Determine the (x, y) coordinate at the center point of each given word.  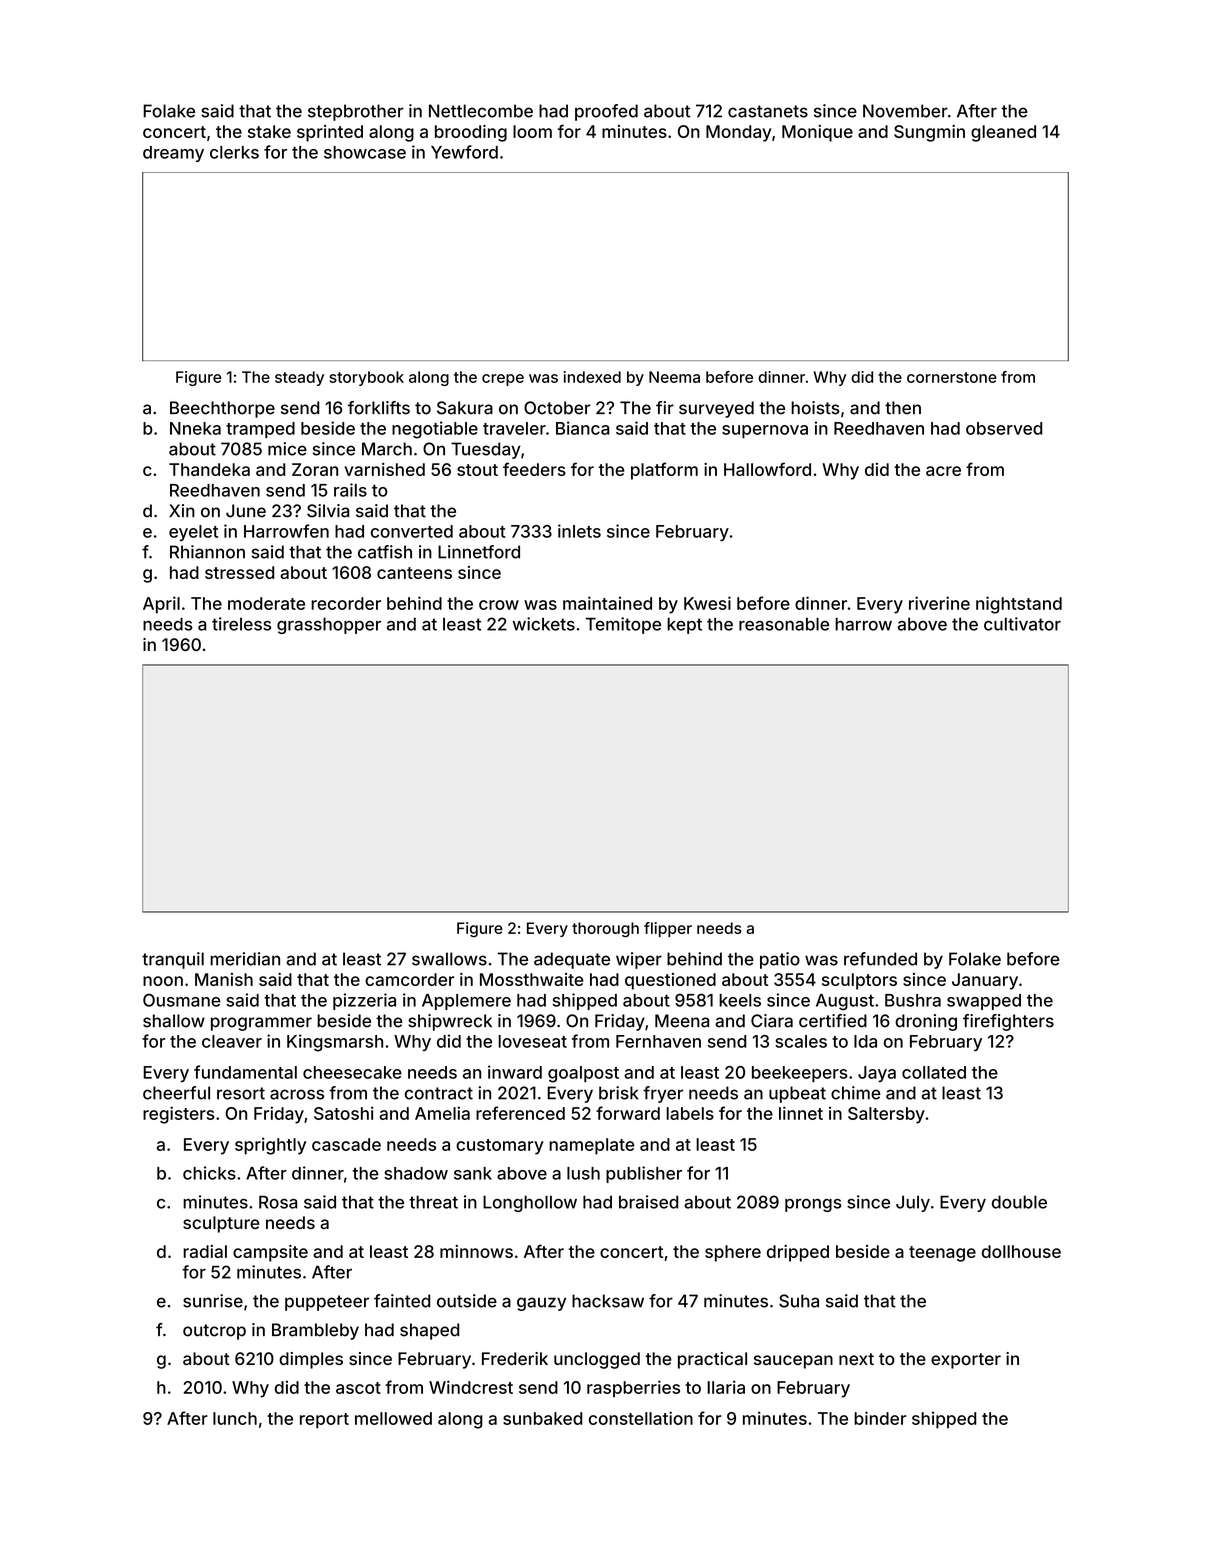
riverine (939, 603)
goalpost (583, 1074)
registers (179, 1115)
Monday (739, 133)
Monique (817, 133)
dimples (311, 1360)
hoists (815, 408)
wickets (544, 624)
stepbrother (356, 112)
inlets (579, 531)
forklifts (379, 408)
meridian (245, 959)
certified (833, 1021)
